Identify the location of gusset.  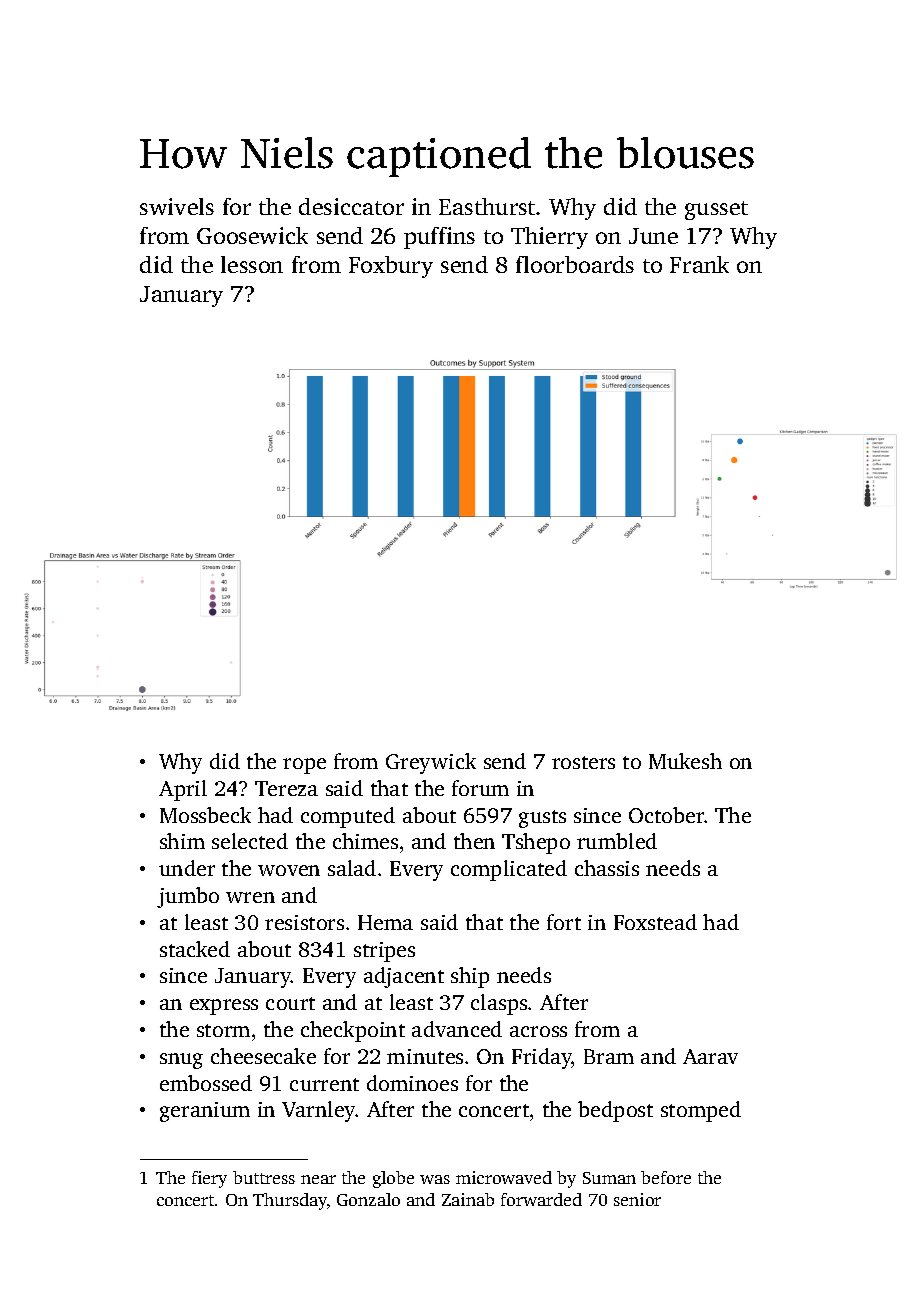
(716, 210).
